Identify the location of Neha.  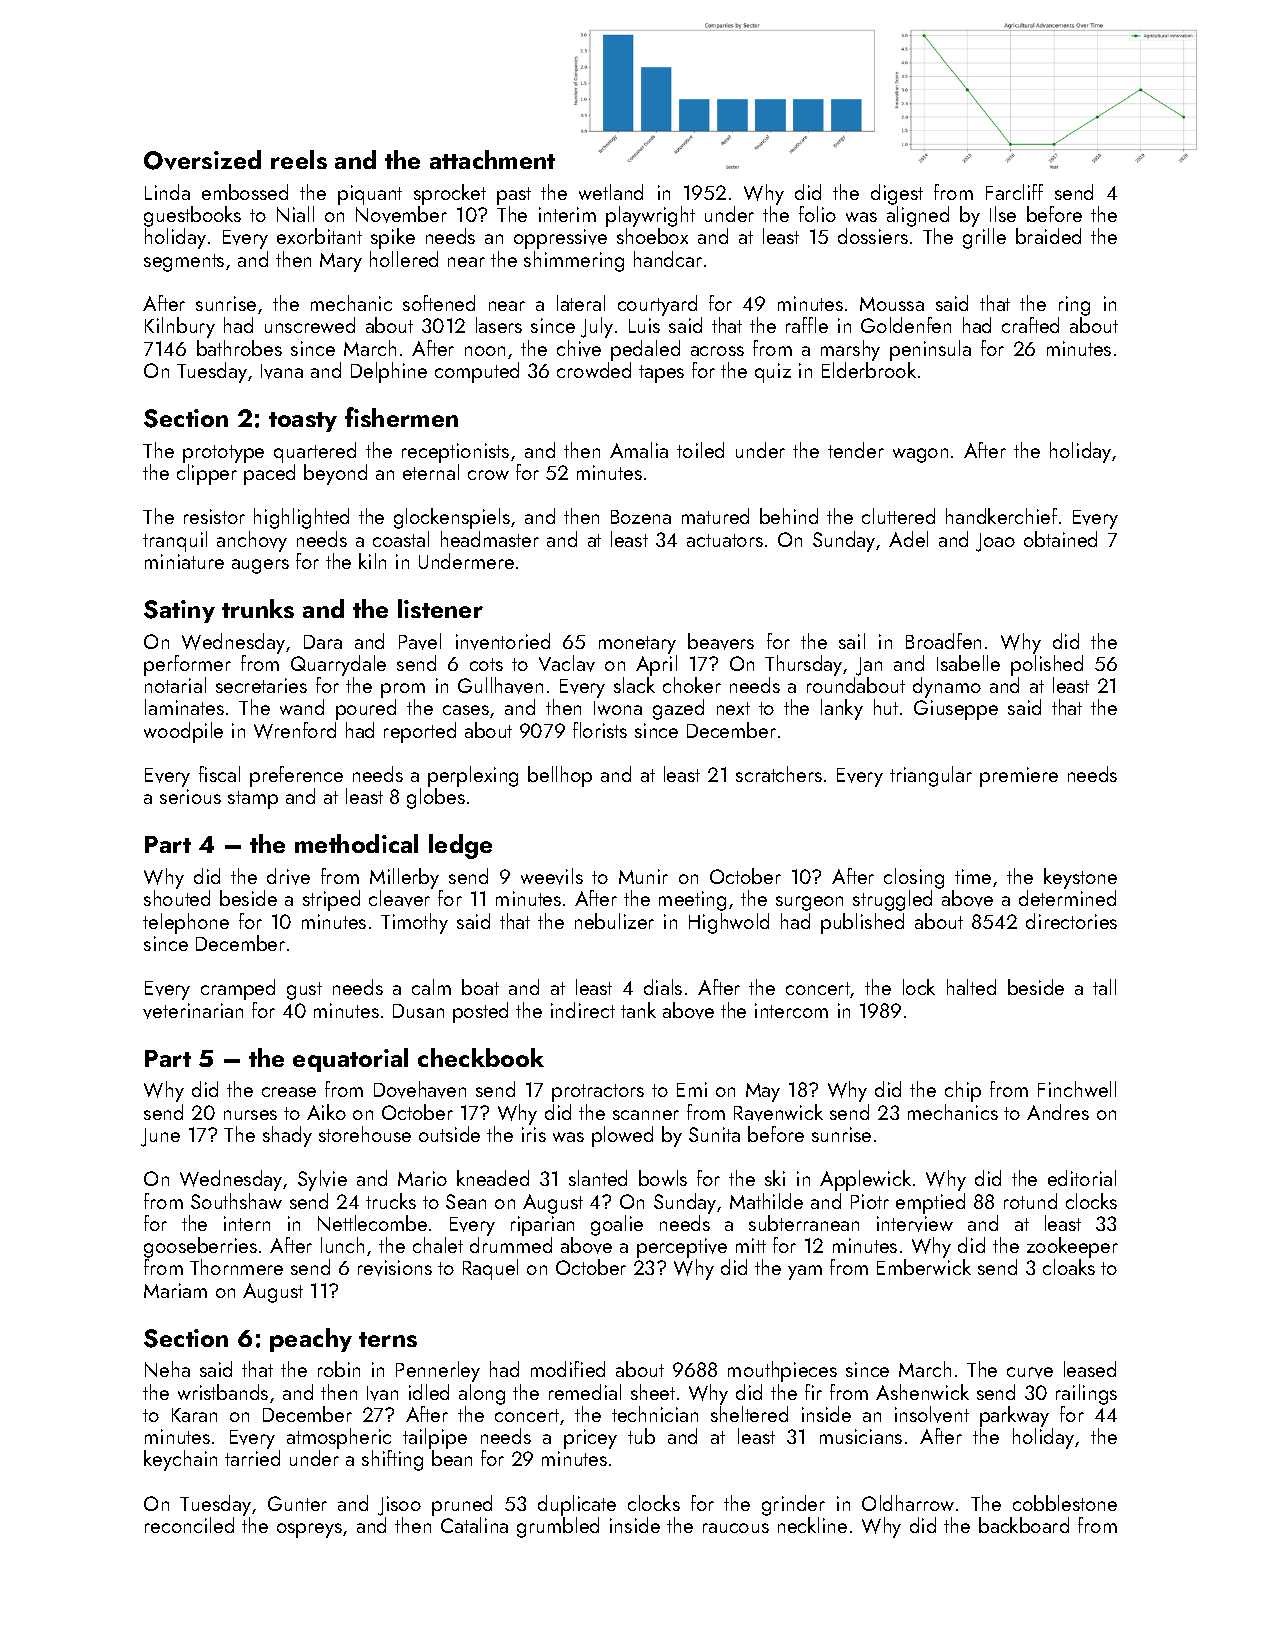
(167, 1369).
